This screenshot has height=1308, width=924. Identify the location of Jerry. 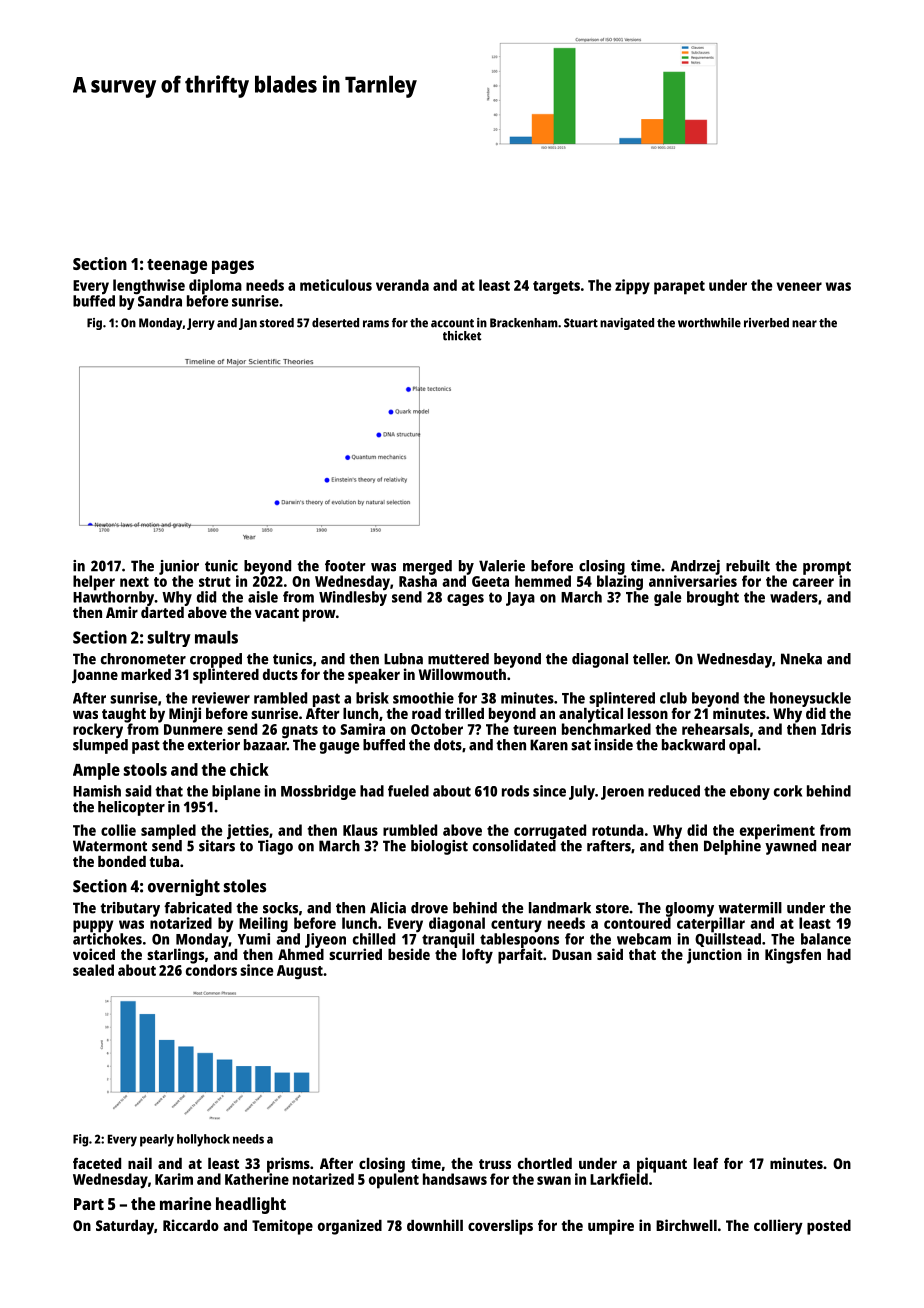
(201, 324).
